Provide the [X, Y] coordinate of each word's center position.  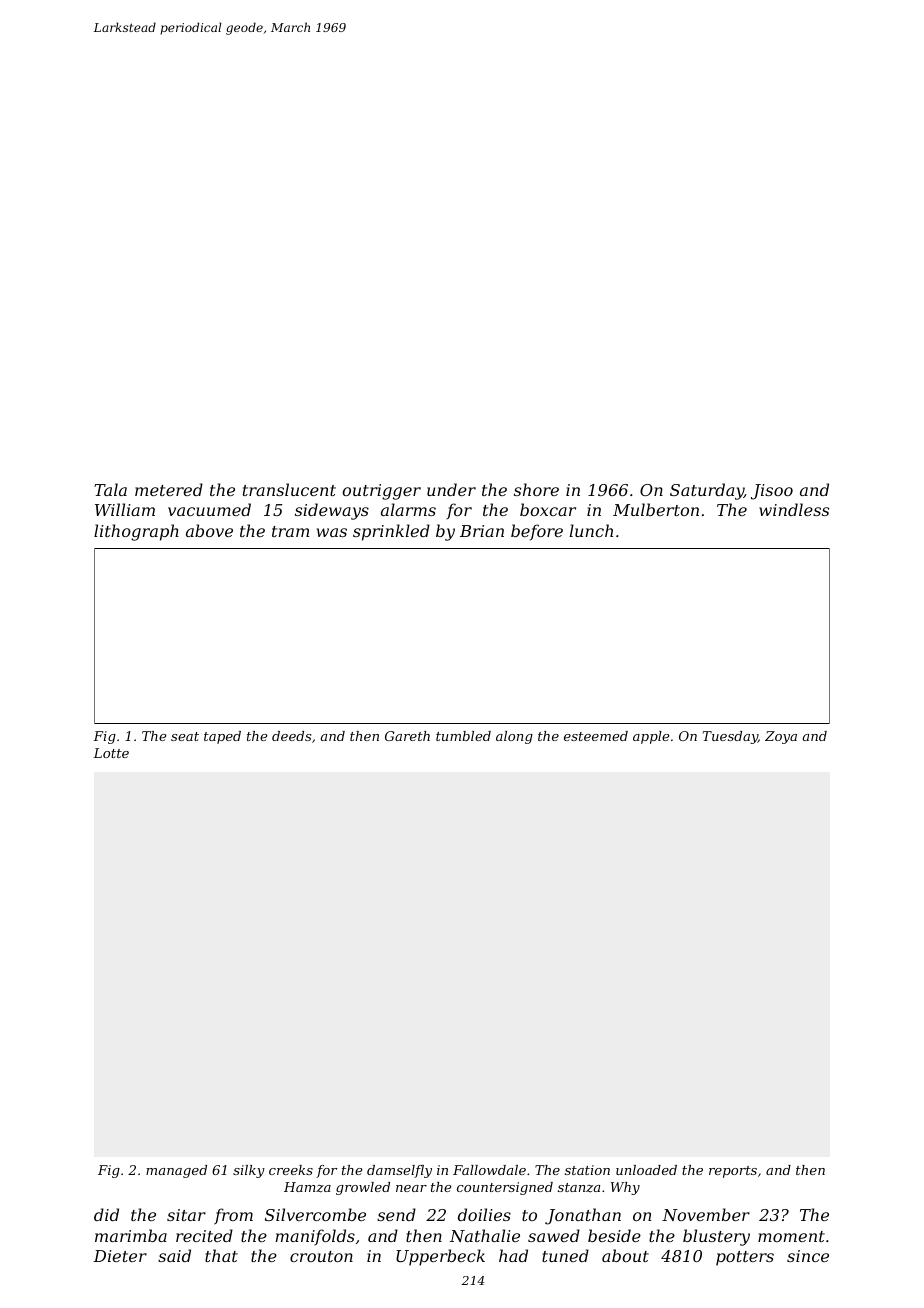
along [514, 737]
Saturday [707, 491]
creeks [291, 1170]
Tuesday [730, 737]
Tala [110, 489]
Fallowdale [489, 1170]
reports [733, 1172]
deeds [291, 736]
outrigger [381, 492]
